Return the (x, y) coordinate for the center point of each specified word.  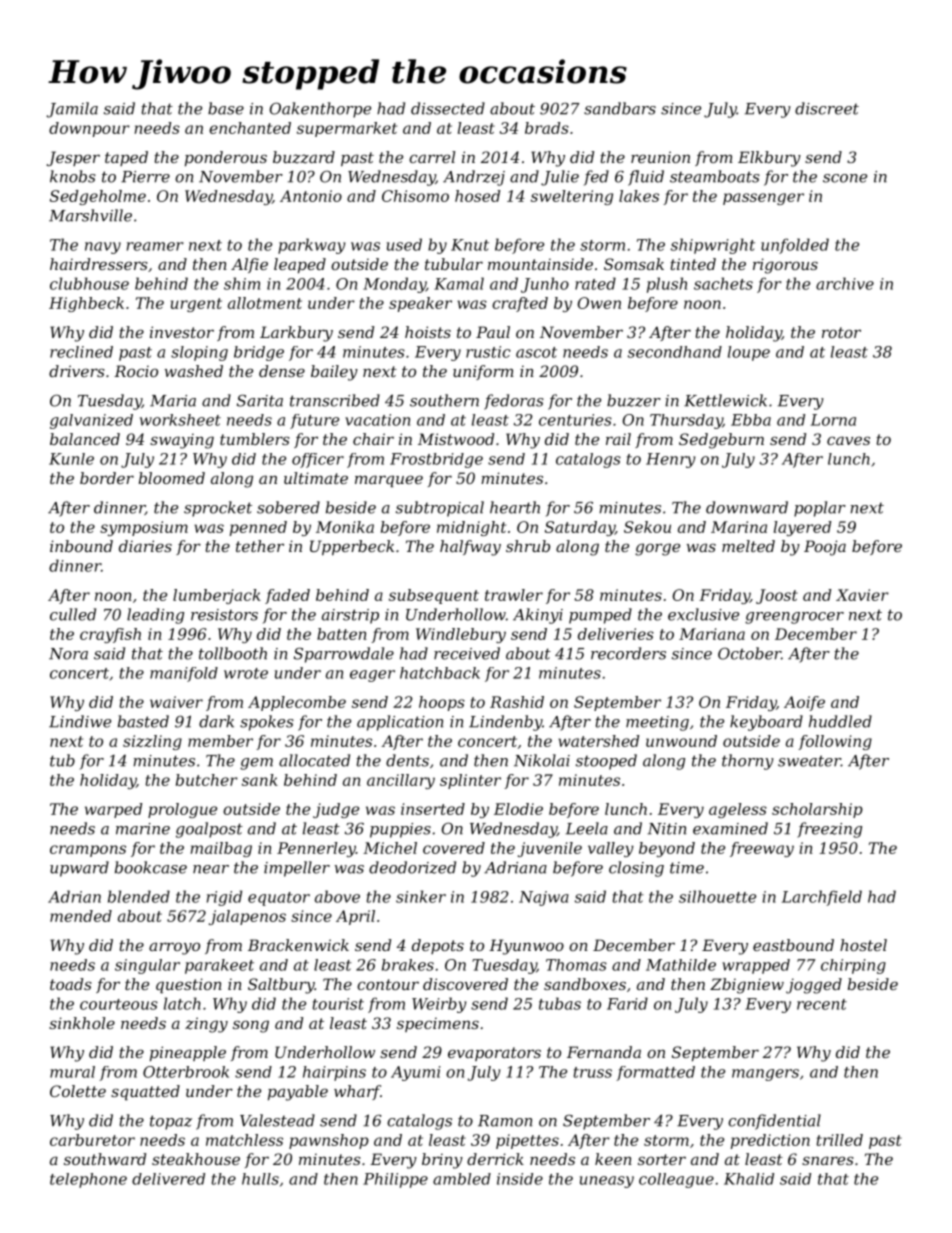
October (749, 653)
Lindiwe (80, 721)
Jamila (72, 110)
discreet (827, 108)
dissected (448, 108)
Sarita (260, 400)
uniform (483, 372)
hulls (260, 1179)
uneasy (607, 1182)
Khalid (749, 1179)
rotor (841, 332)
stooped (606, 762)
